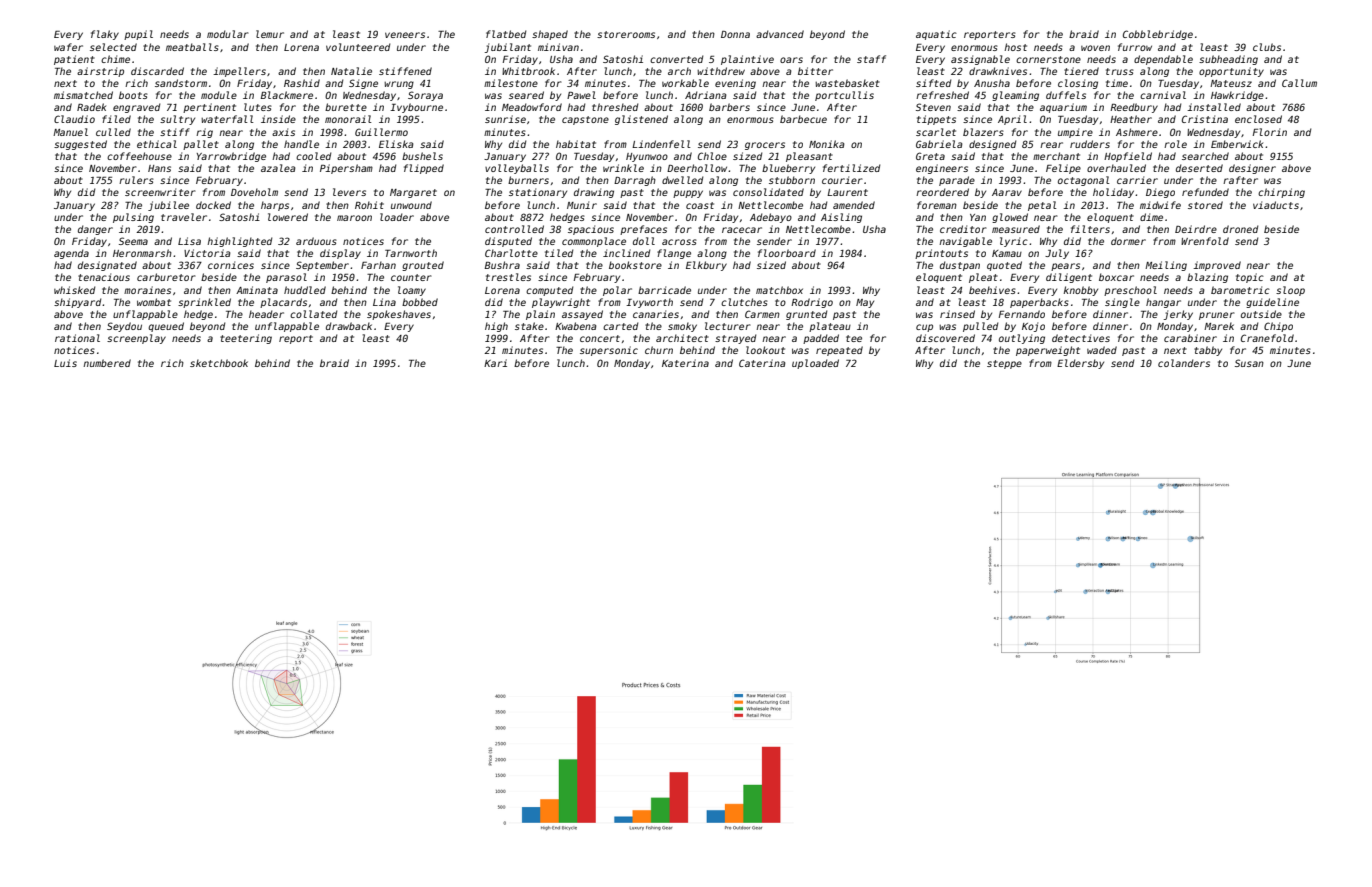  Describe the element at coordinates (735, 34) in the page. I see `Donna` at that location.
